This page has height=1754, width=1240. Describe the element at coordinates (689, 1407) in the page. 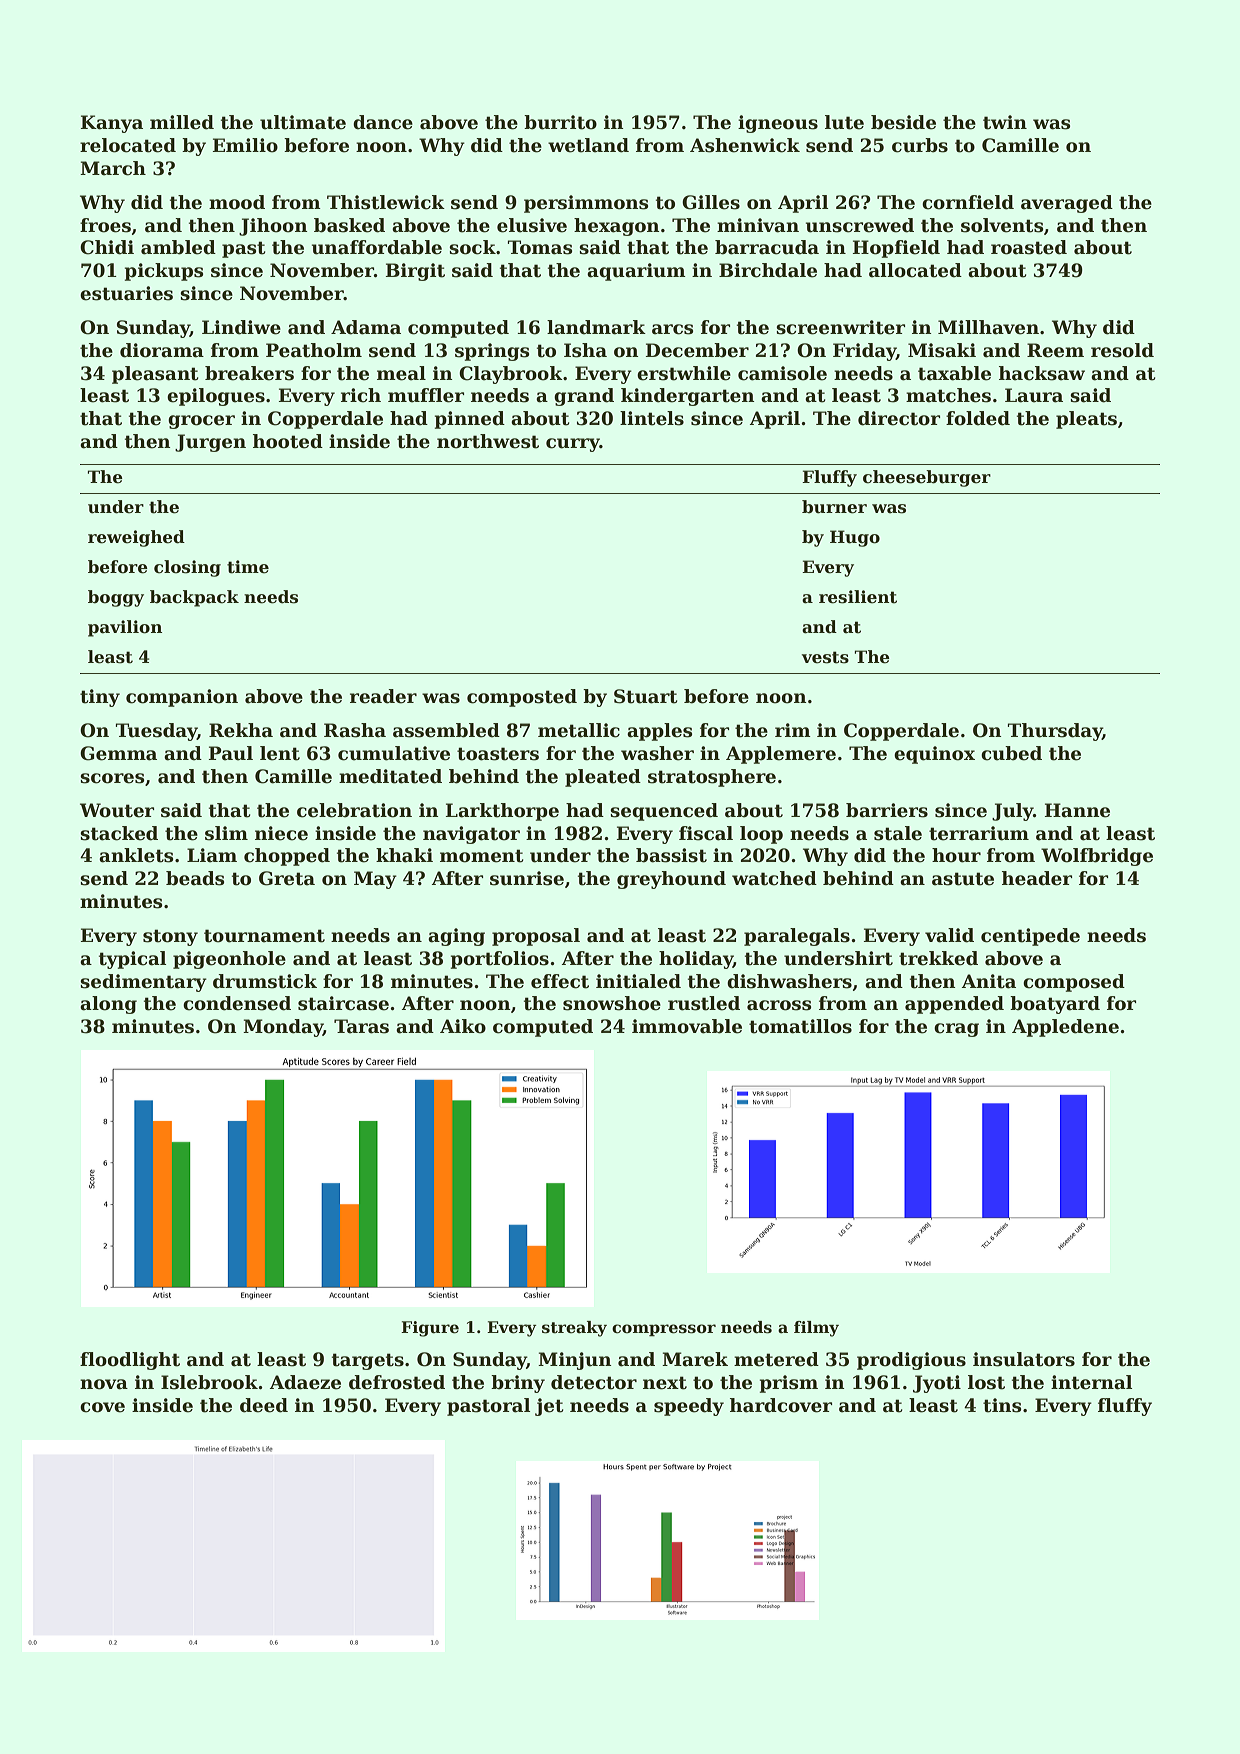

I see `speedy` at that location.
